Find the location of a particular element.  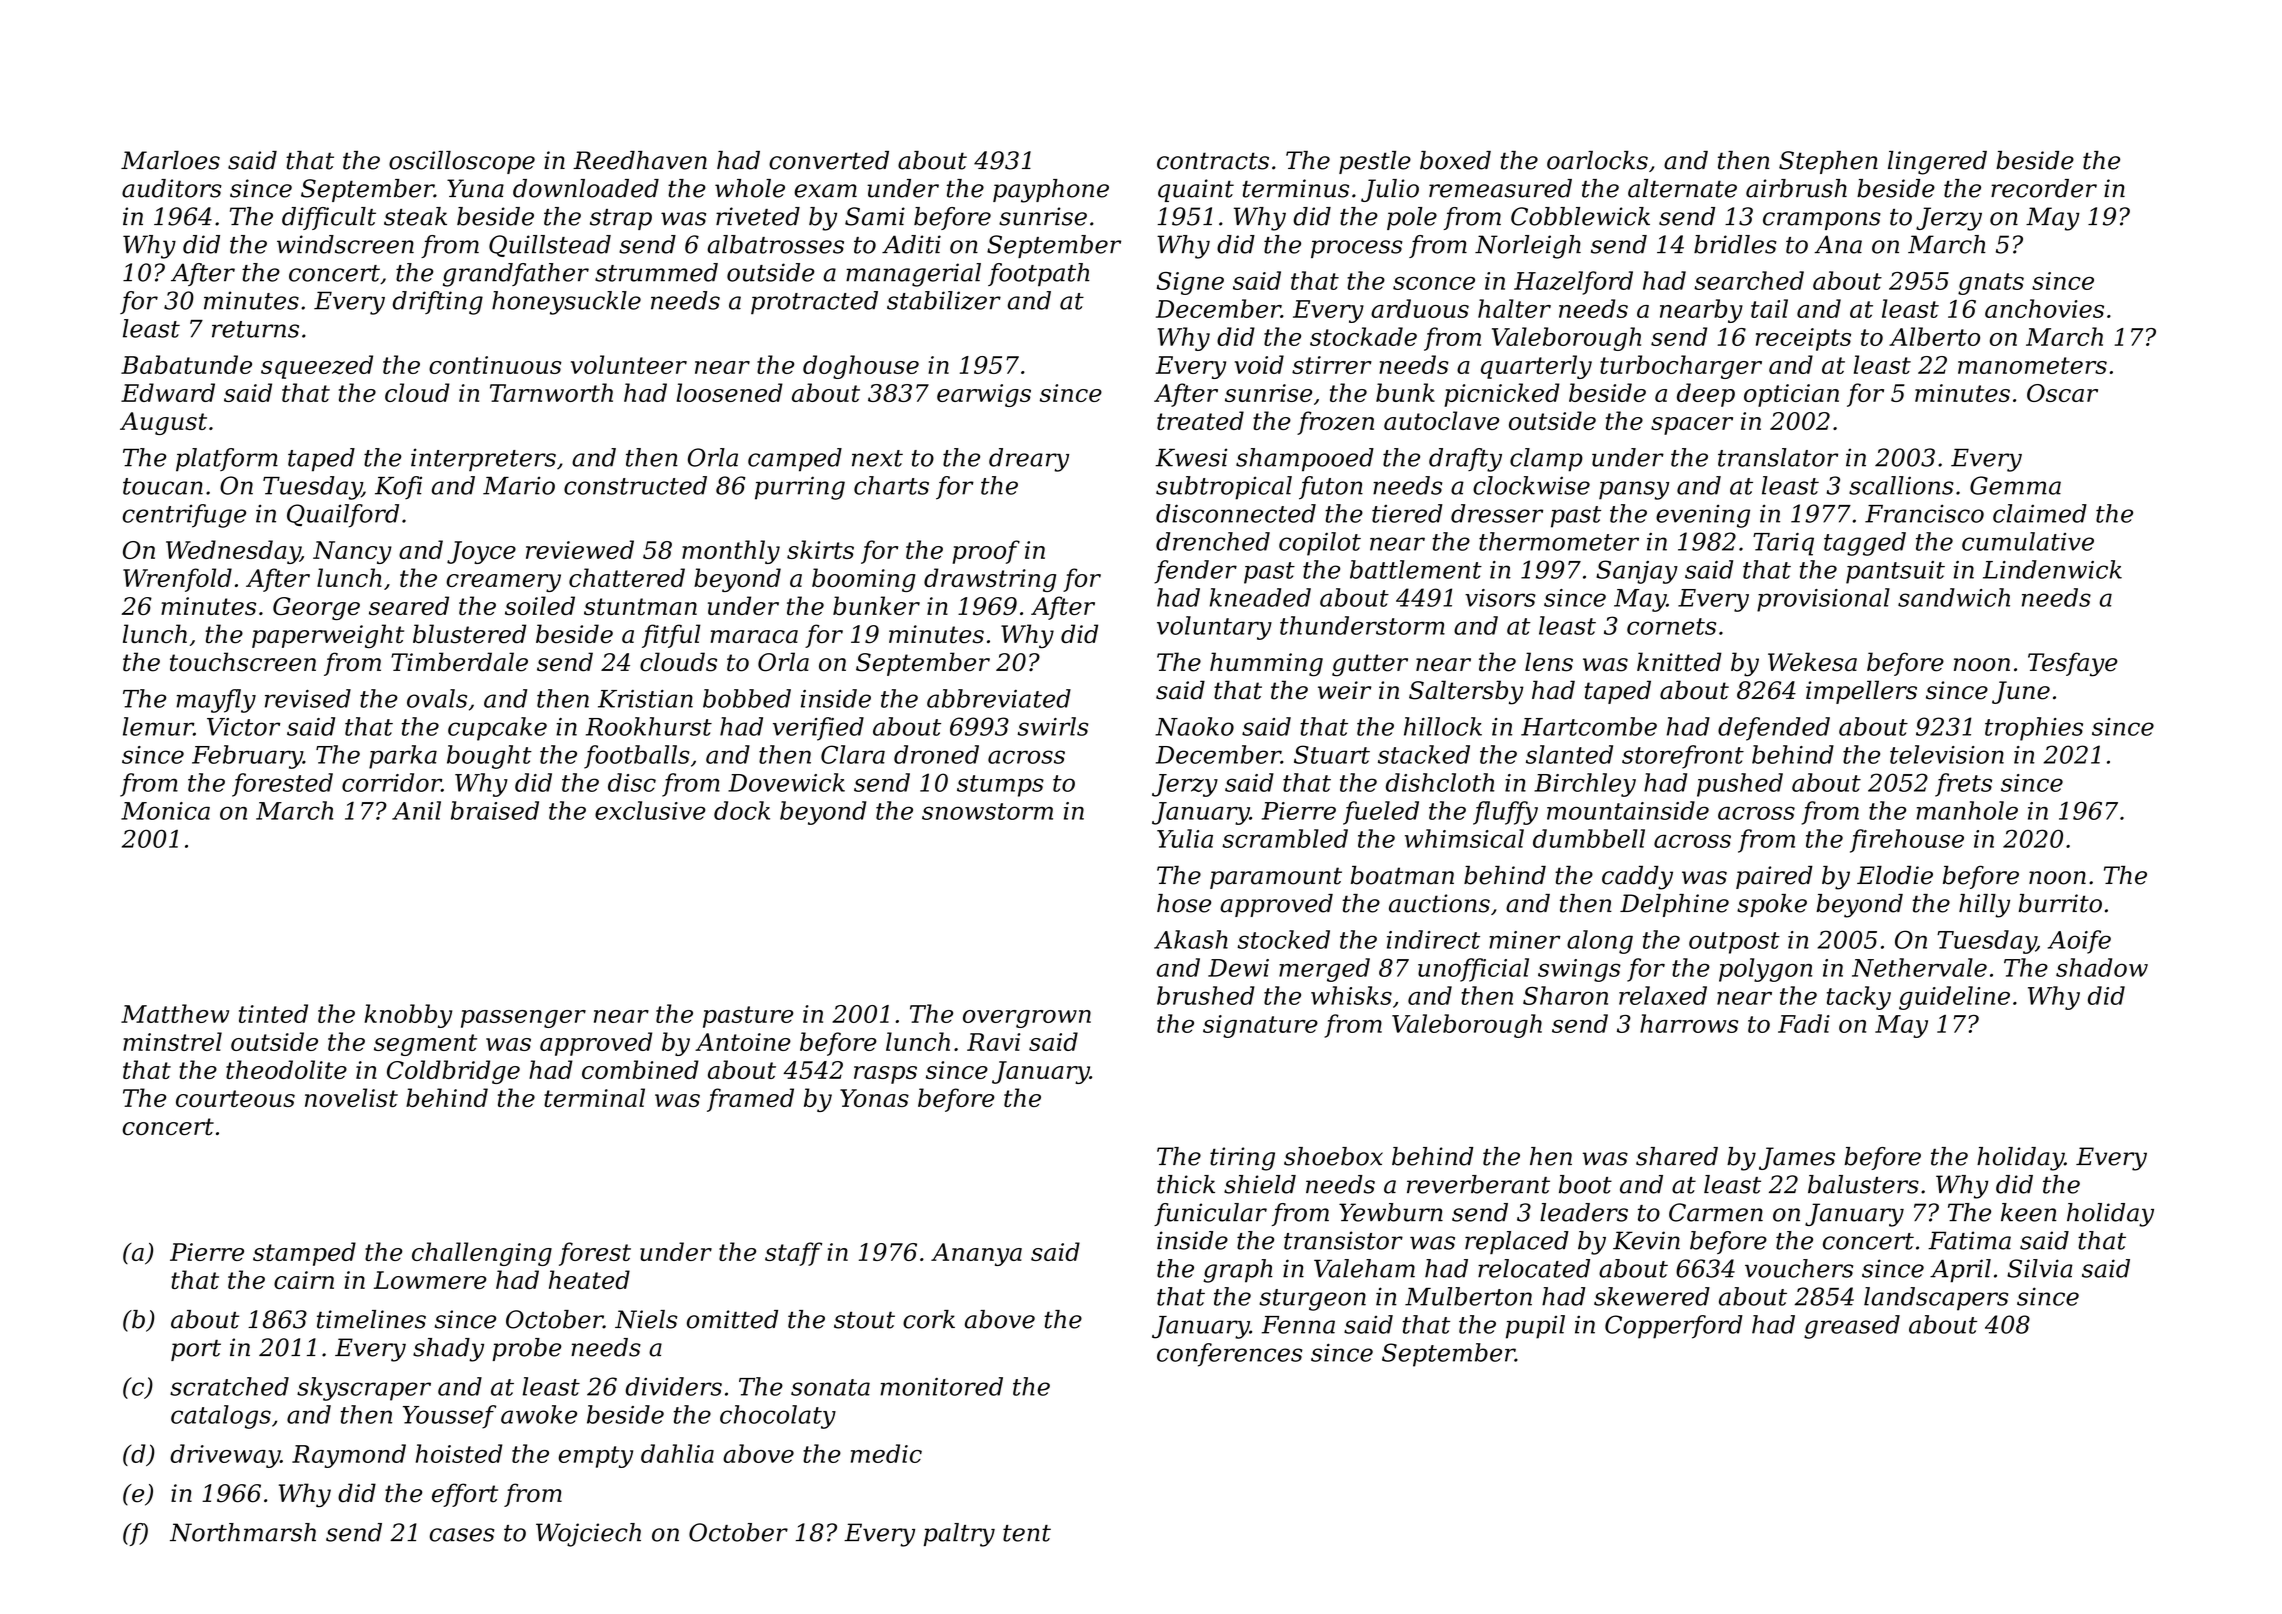

impellers is located at coordinates (1861, 692).
